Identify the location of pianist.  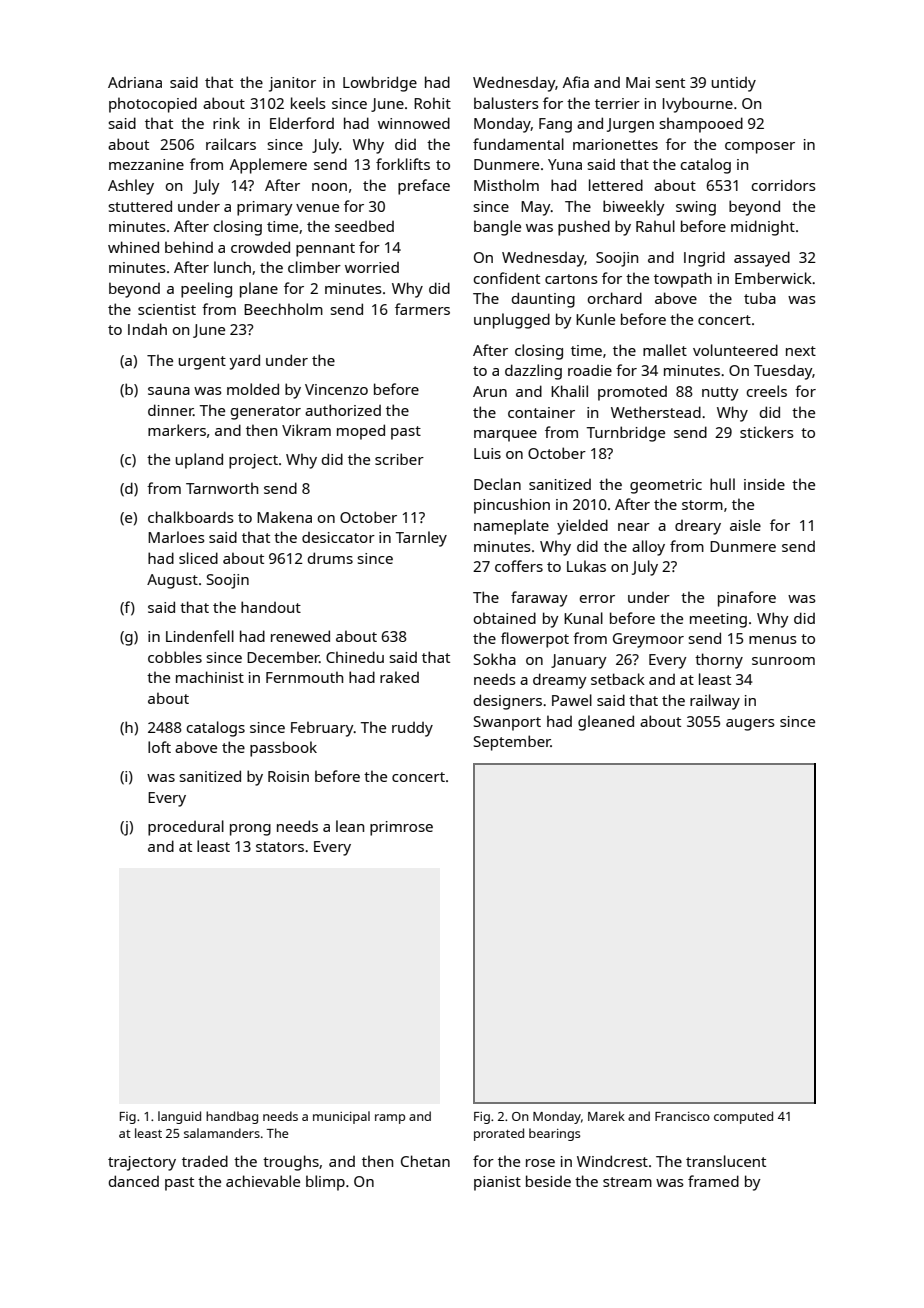
(497, 1183).
